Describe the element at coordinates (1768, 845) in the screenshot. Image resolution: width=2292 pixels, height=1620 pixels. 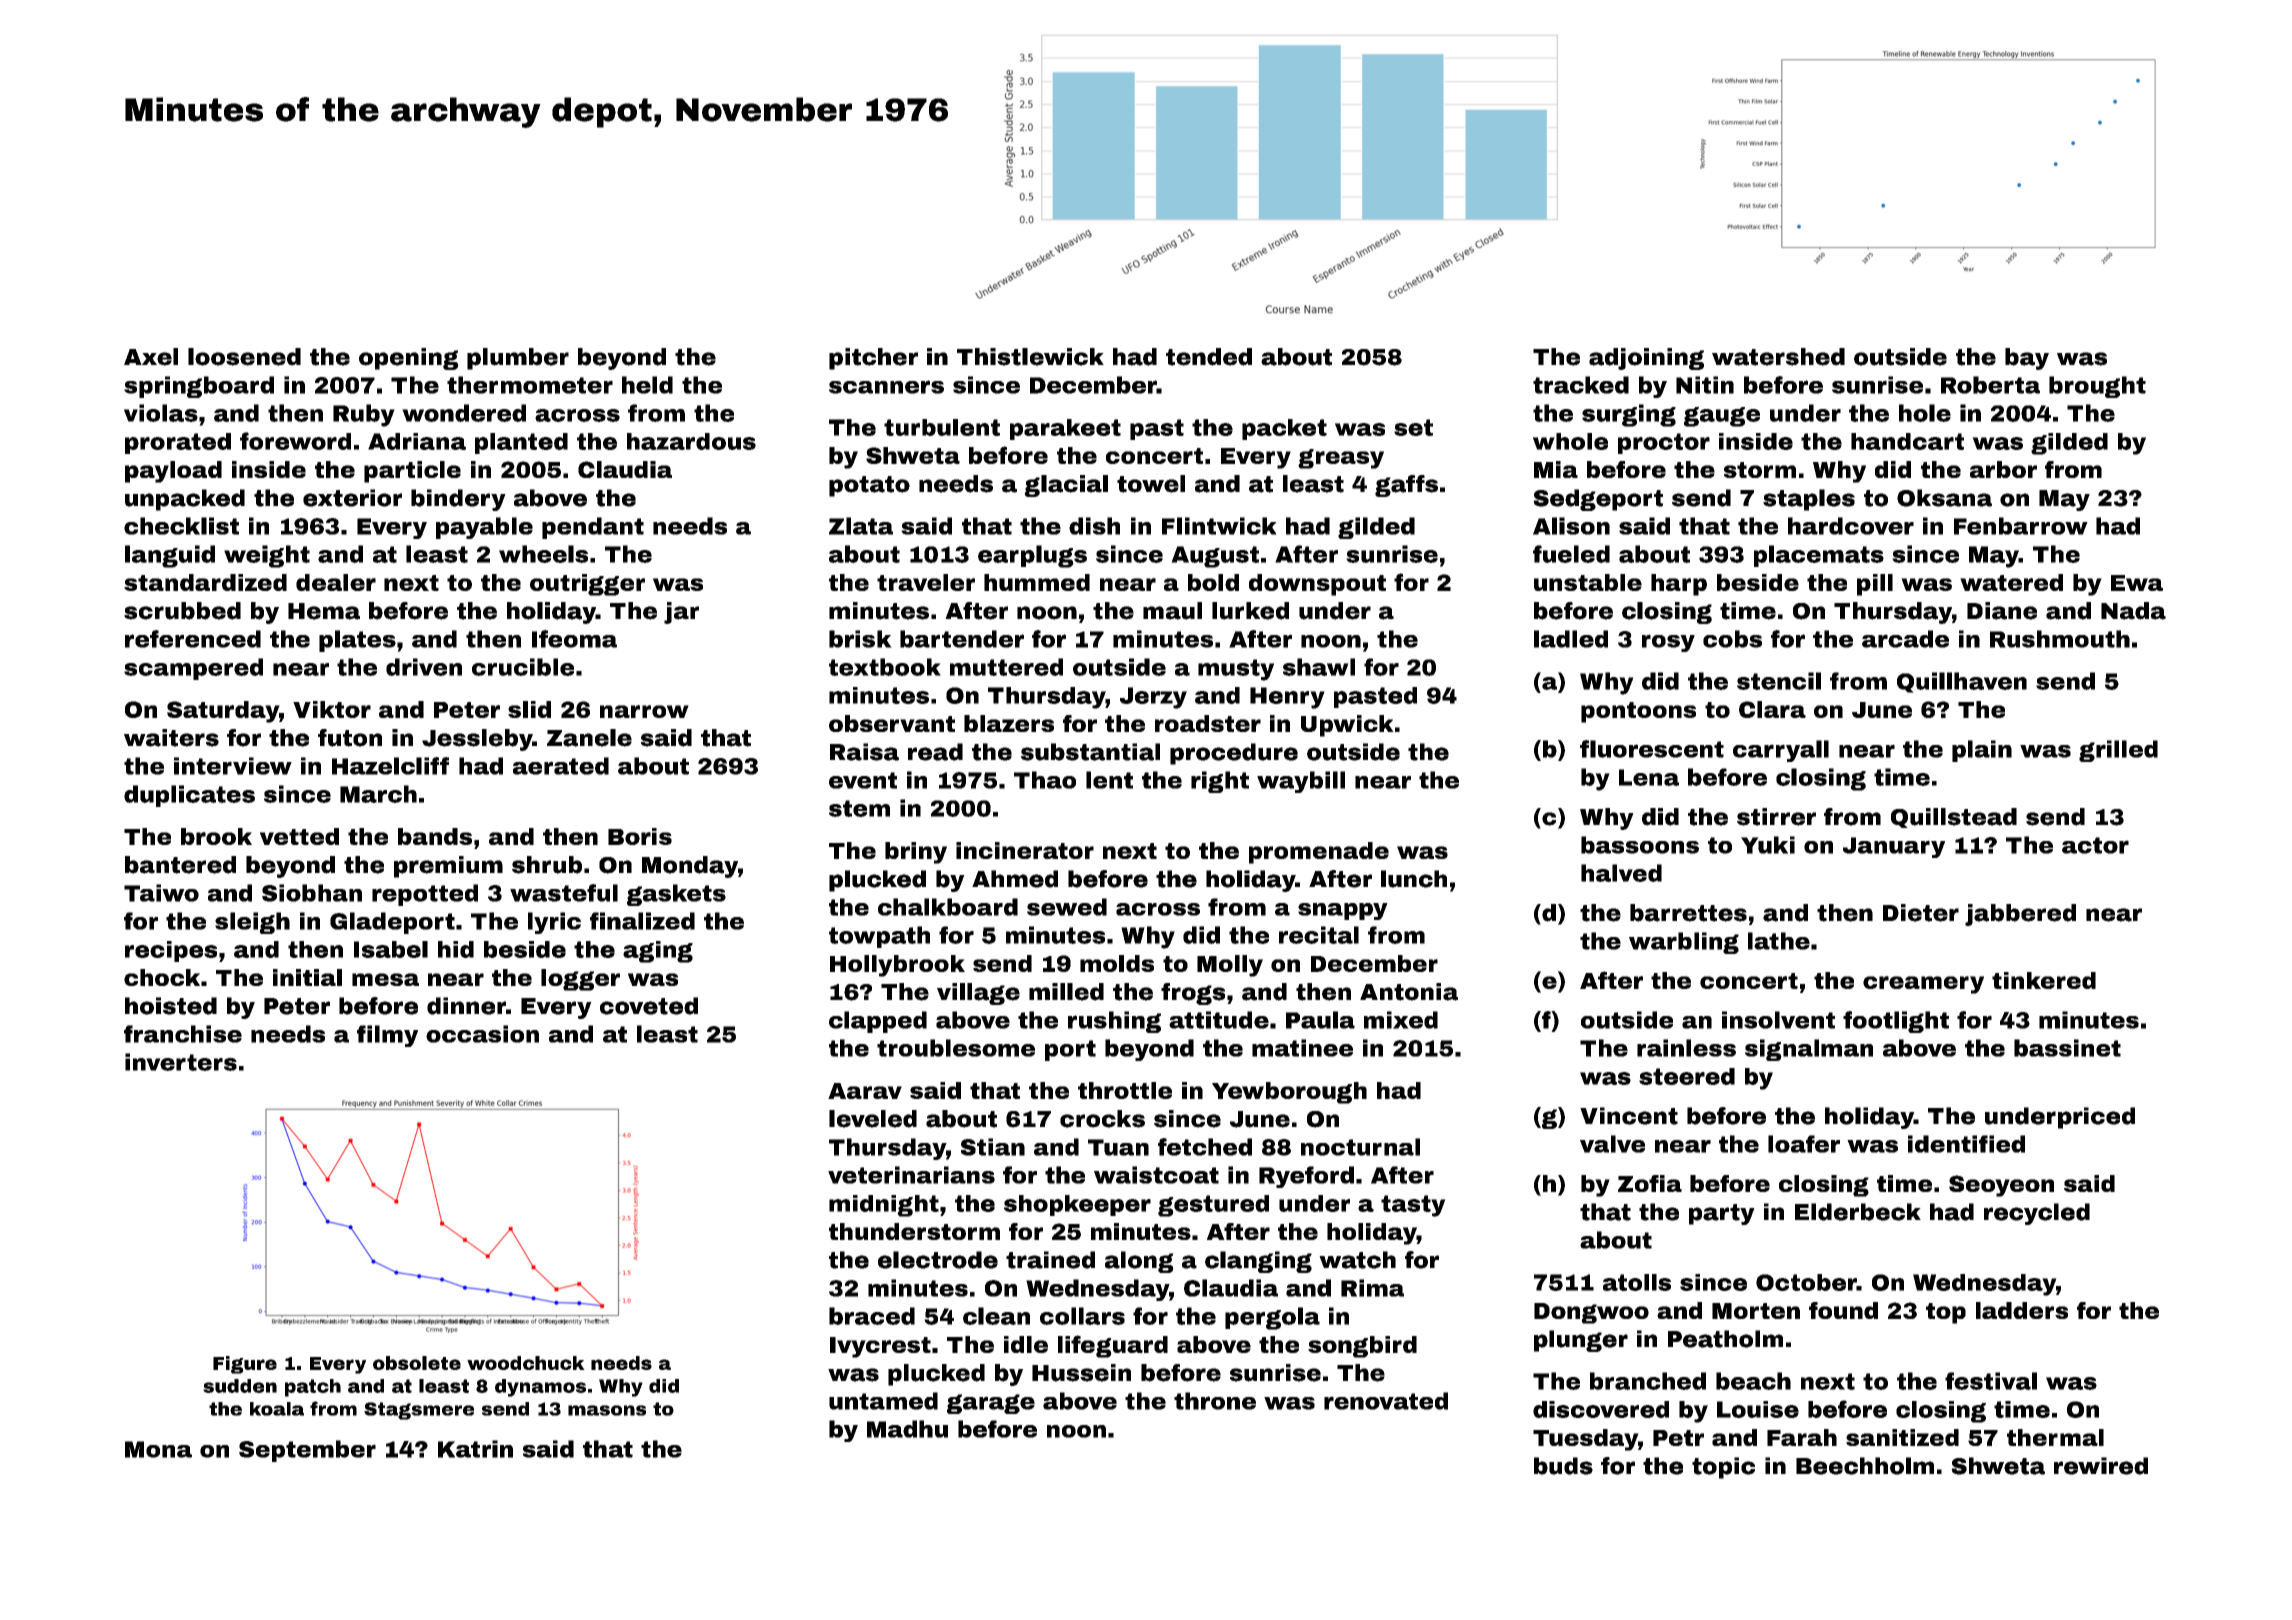
I see `Yuki` at that location.
